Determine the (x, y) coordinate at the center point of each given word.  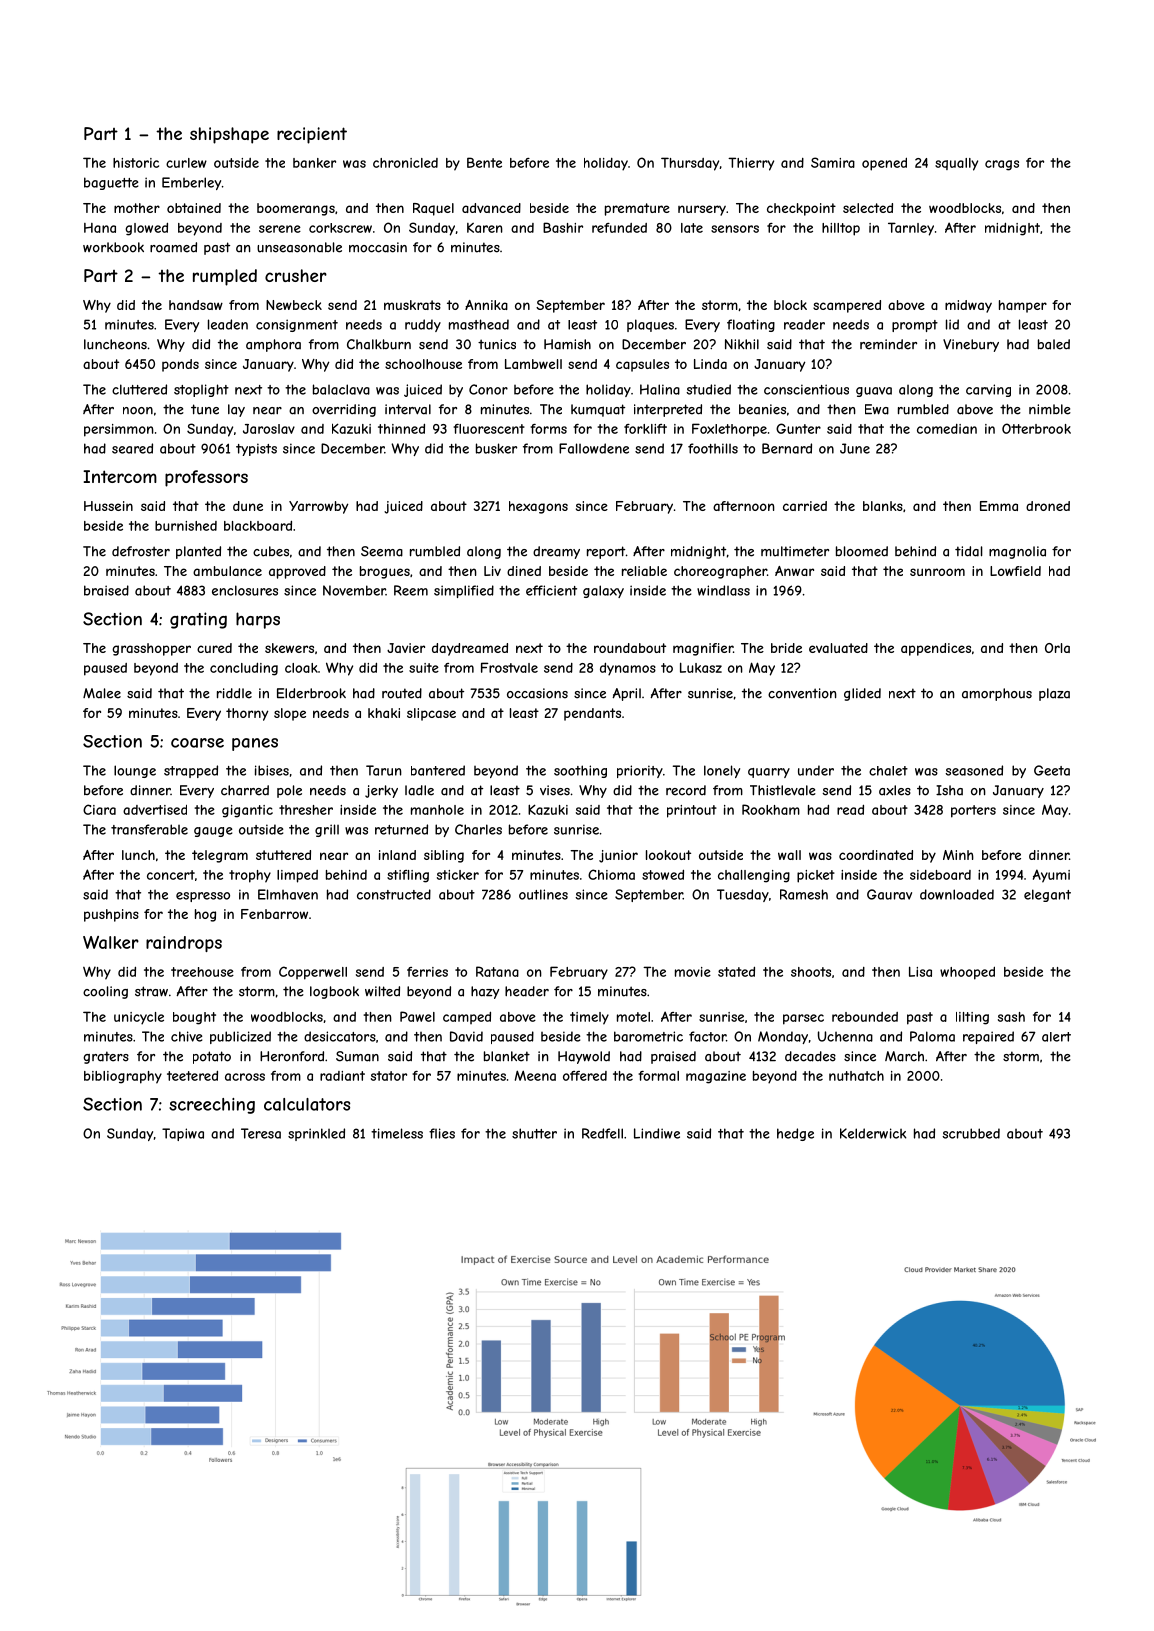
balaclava (341, 389)
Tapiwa (183, 1134)
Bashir (563, 227)
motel (633, 1017)
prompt (915, 326)
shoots (811, 972)
